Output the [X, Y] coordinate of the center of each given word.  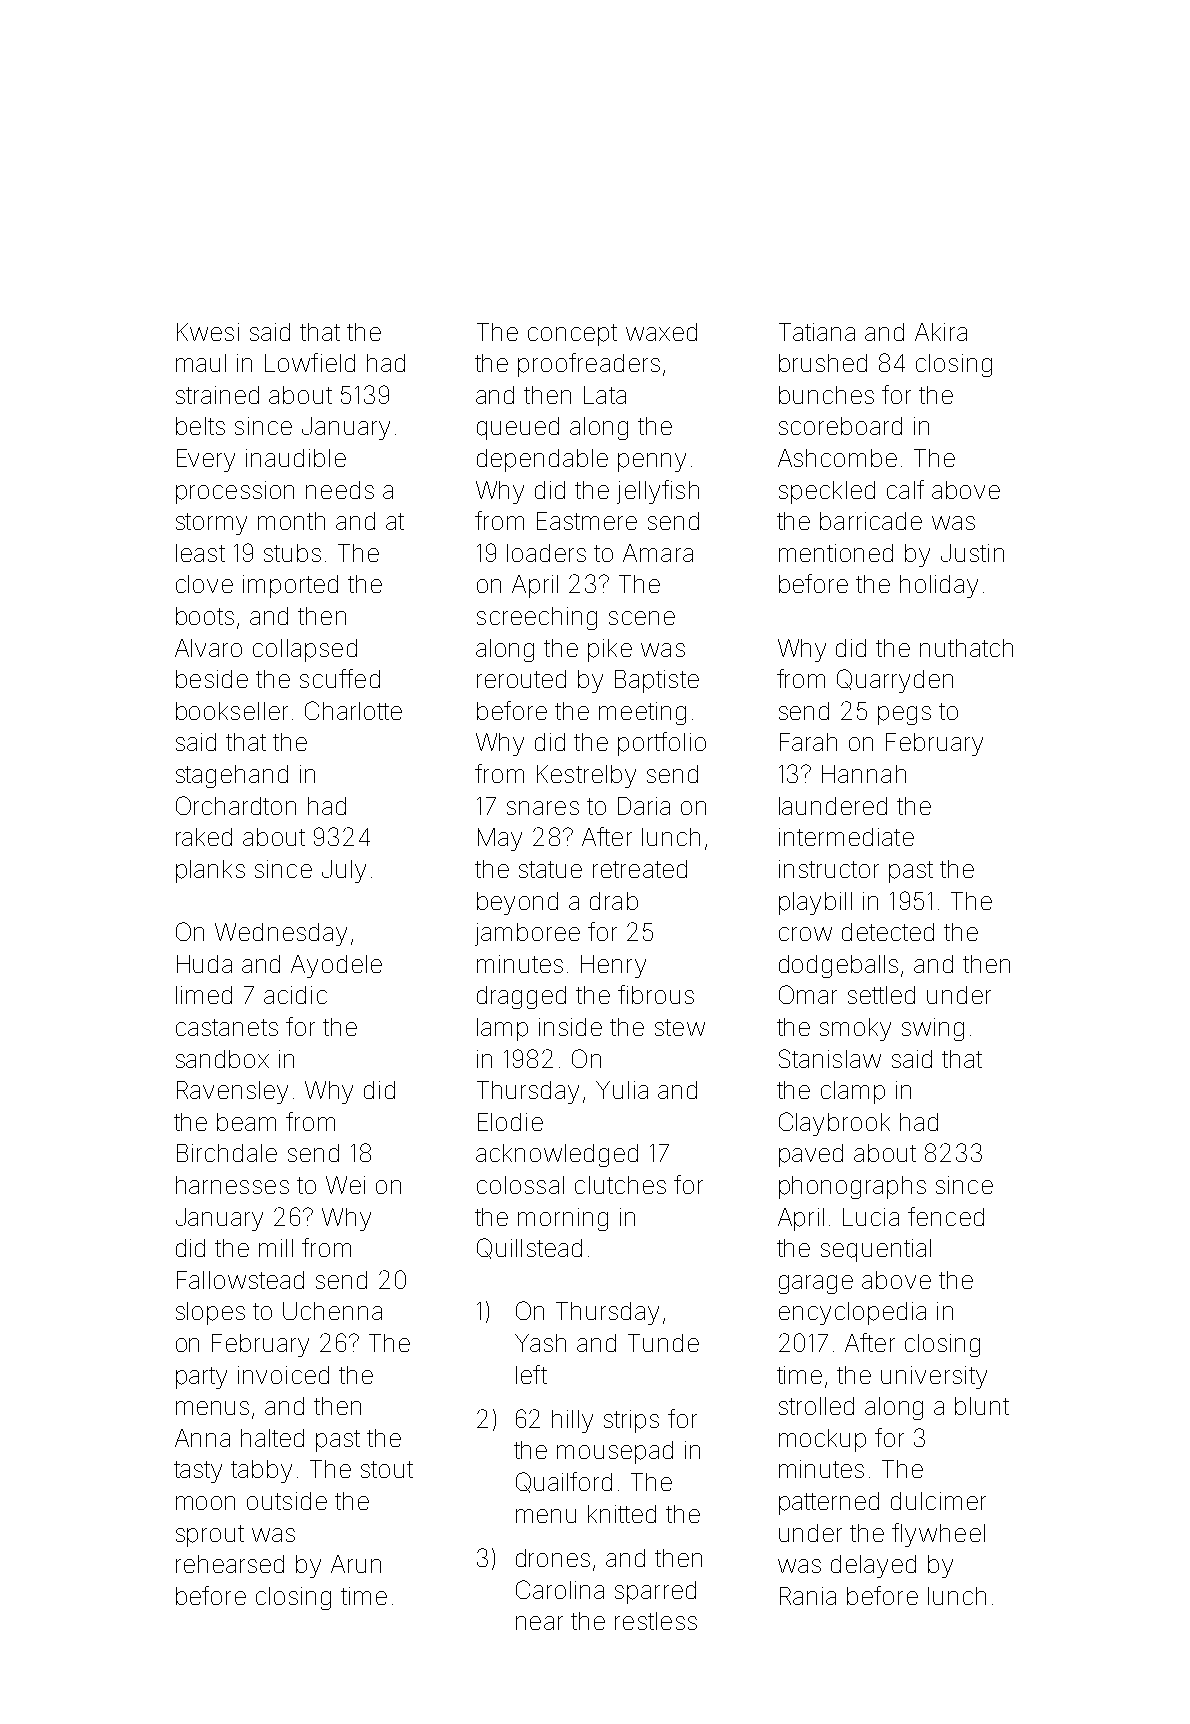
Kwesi [208, 332]
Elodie [510, 1122]
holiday [939, 586]
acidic [295, 995]
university [934, 1377]
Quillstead [529, 1248]
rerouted [521, 679]
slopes [210, 1313]
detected [888, 932]
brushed [823, 363]
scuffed [340, 678]
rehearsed [230, 1564]
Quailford [564, 1482]
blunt [982, 1406]
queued [518, 428]
